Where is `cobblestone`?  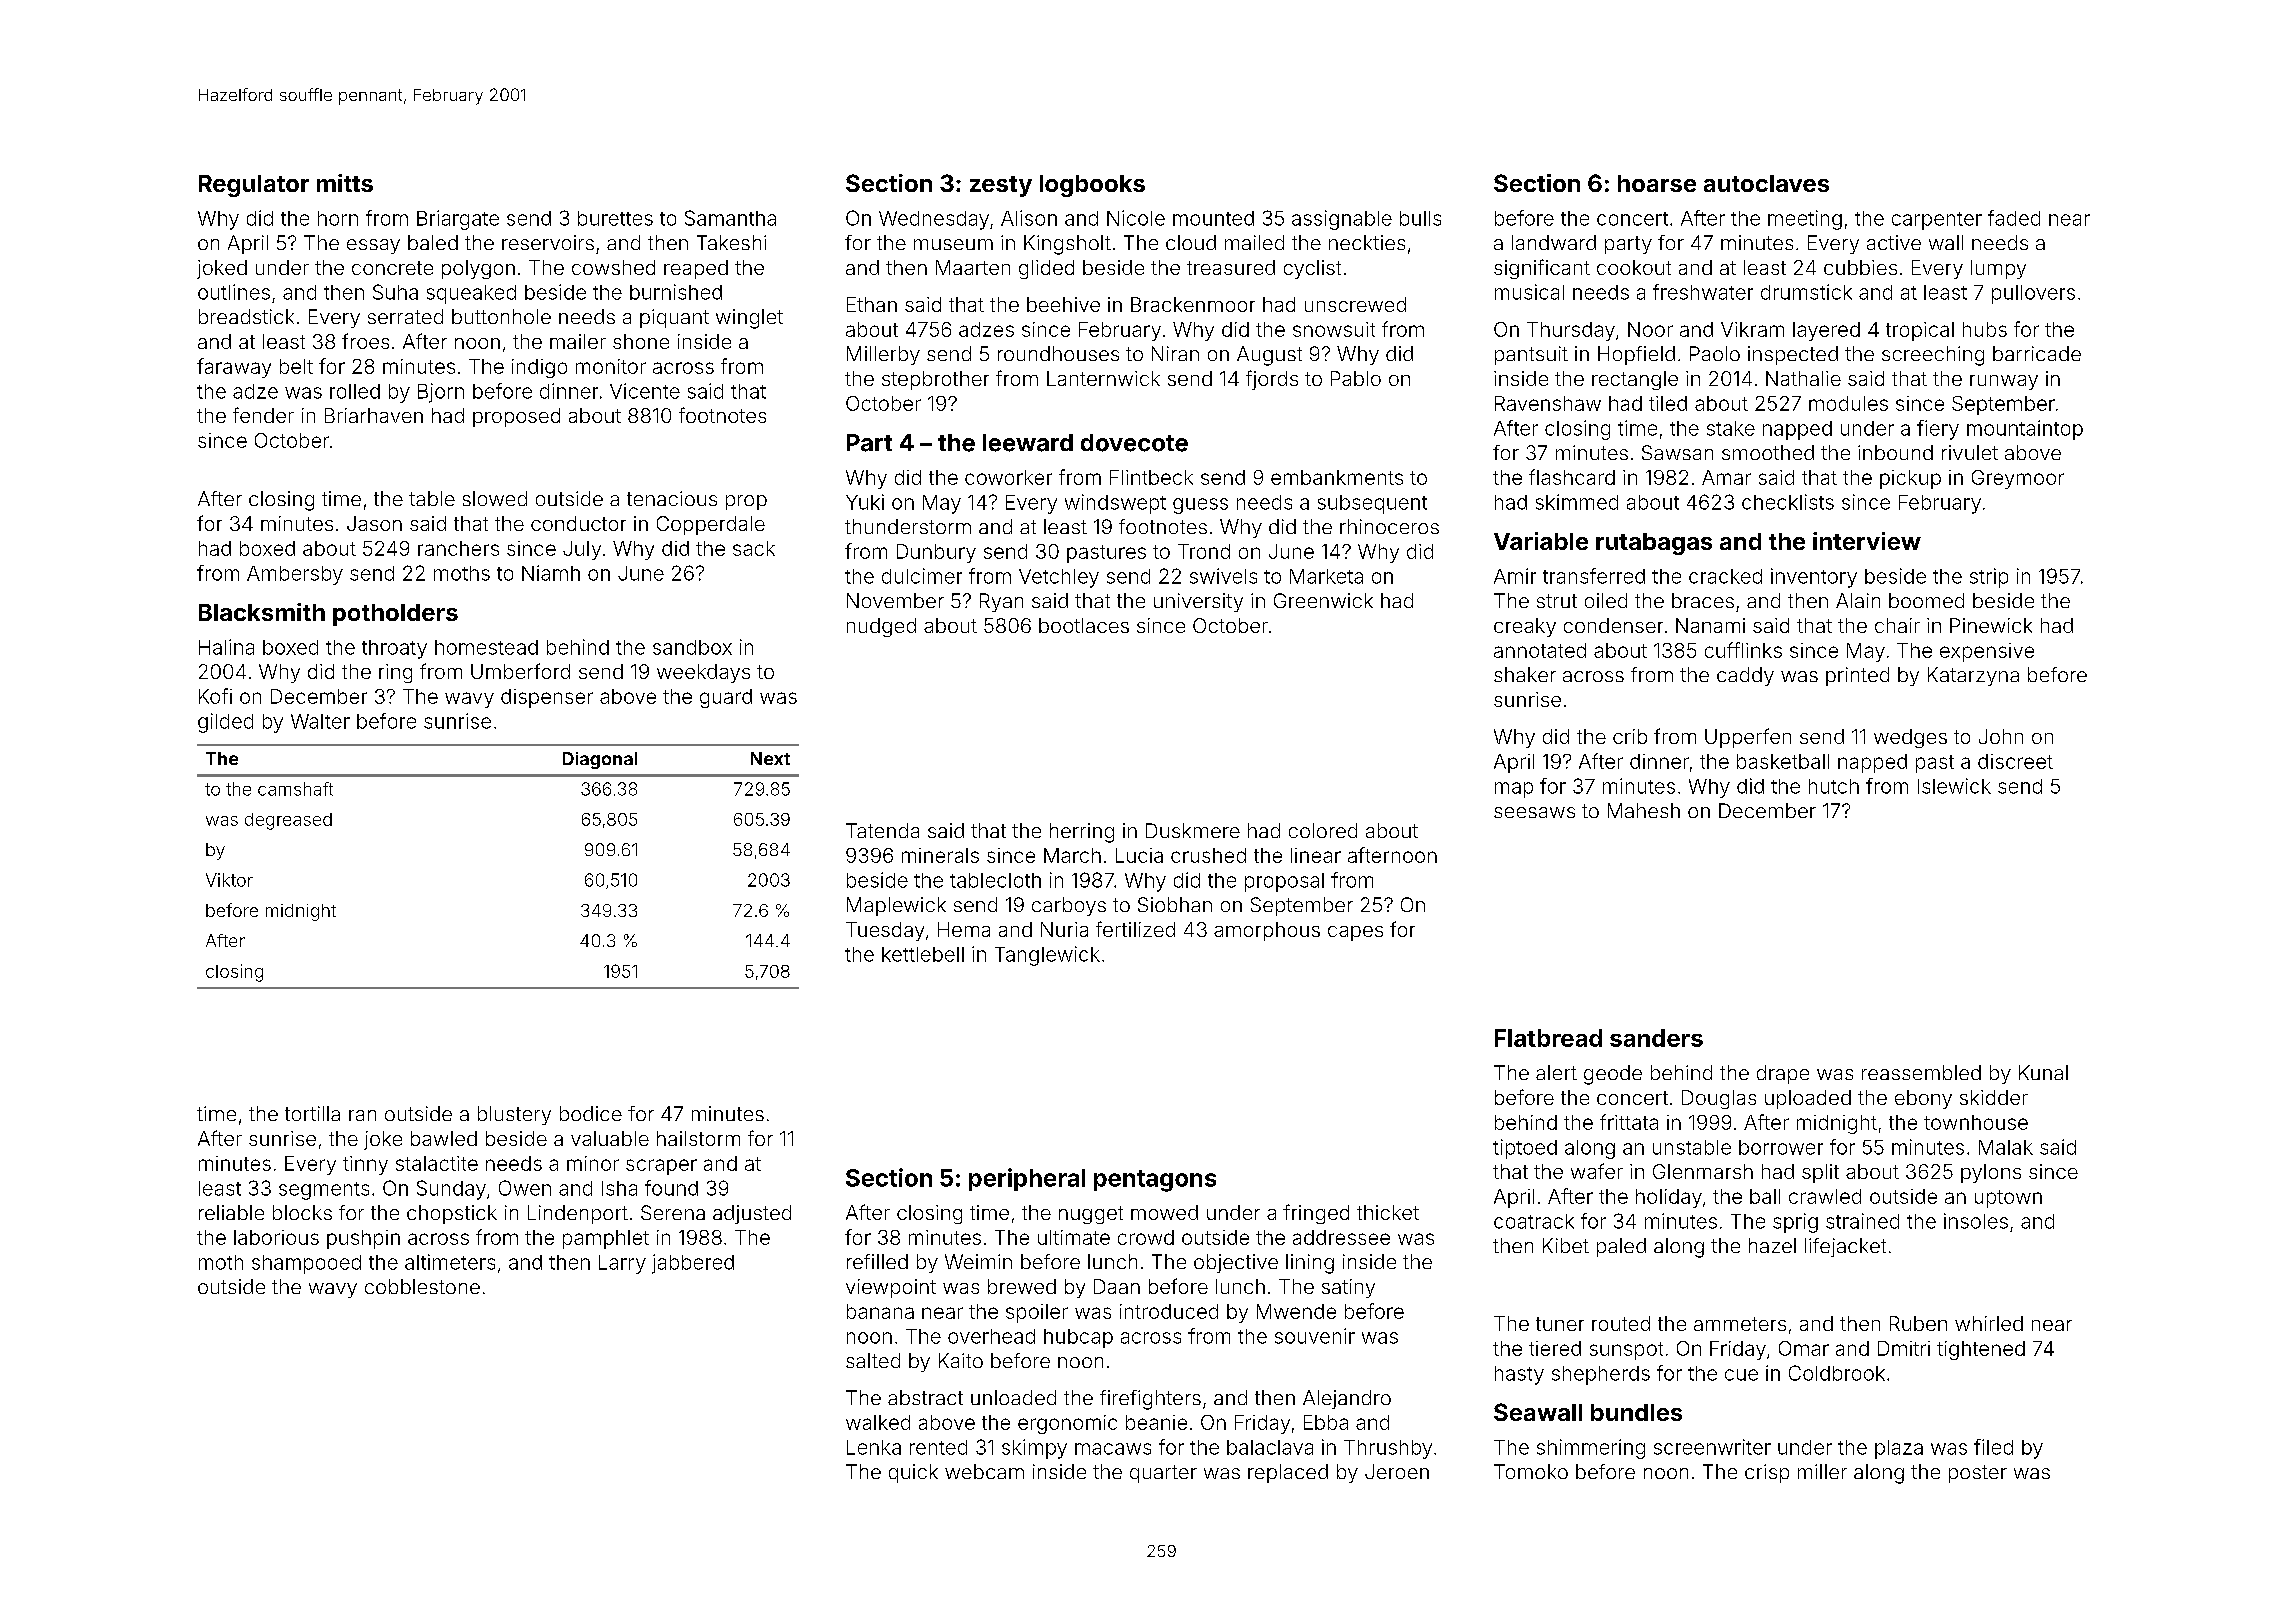
cobblestone is located at coordinates (422, 1286).
